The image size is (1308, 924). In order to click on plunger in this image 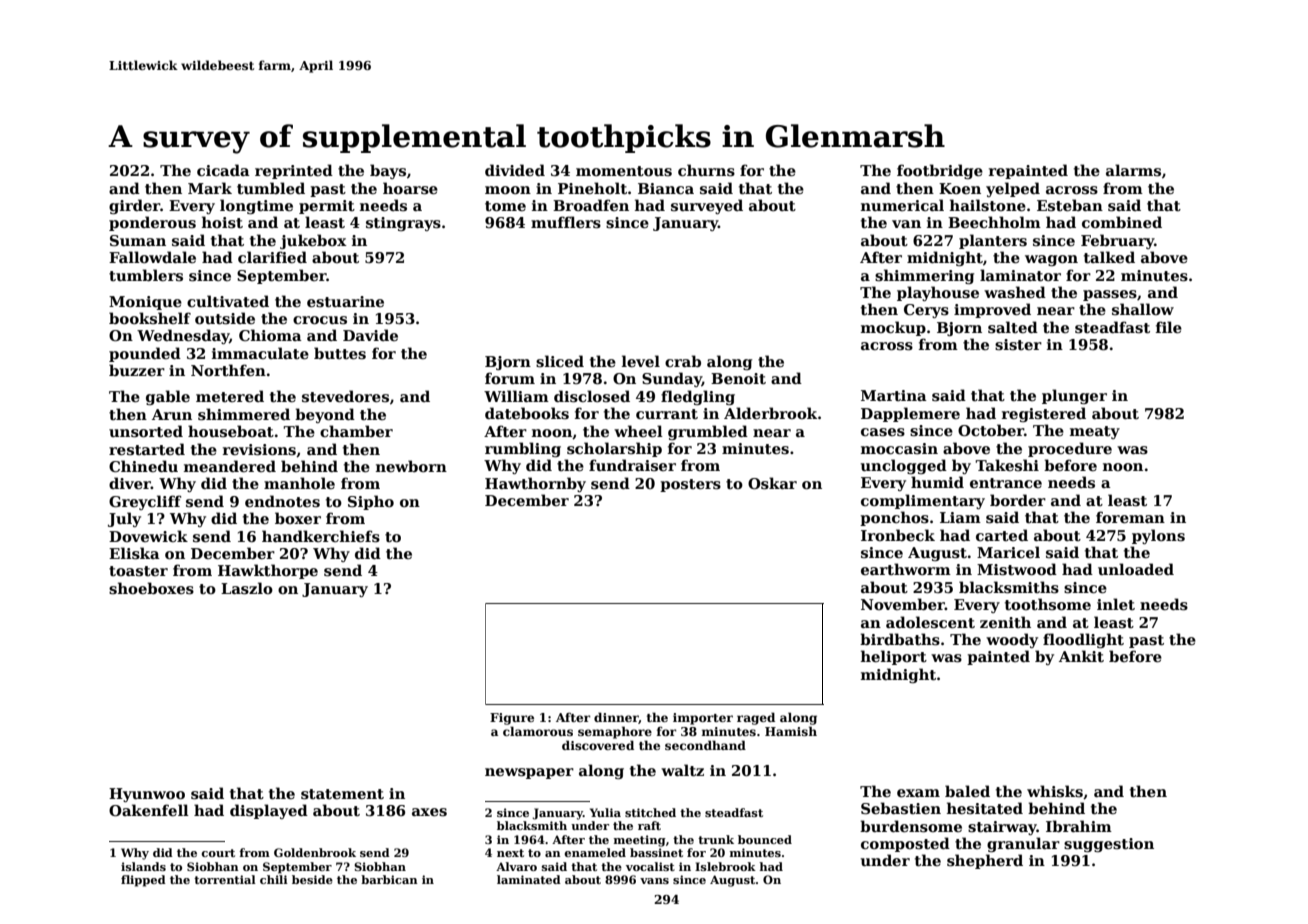, I will do `click(1074, 396)`.
